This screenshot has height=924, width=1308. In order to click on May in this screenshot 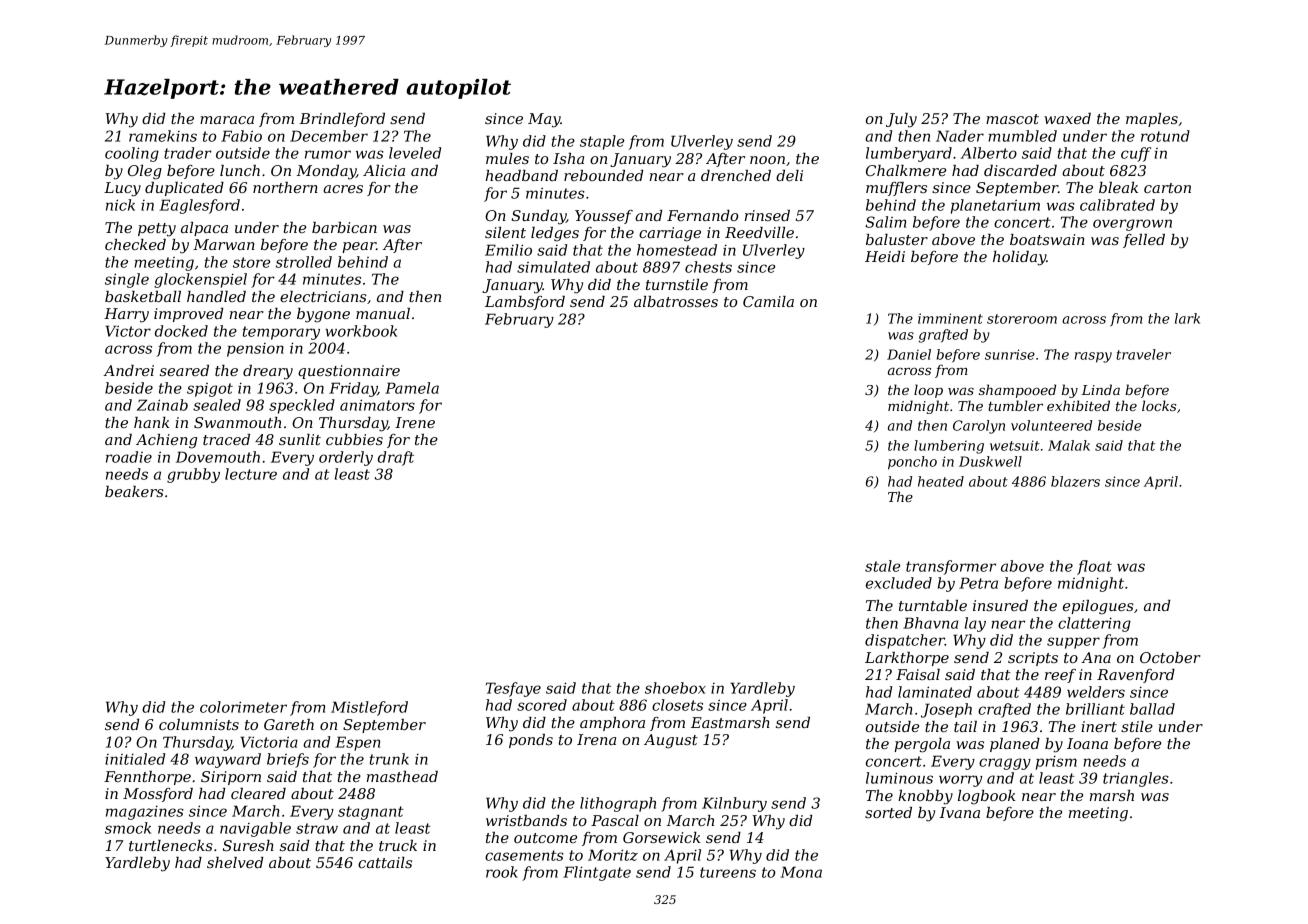, I will do `click(544, 120)`.
